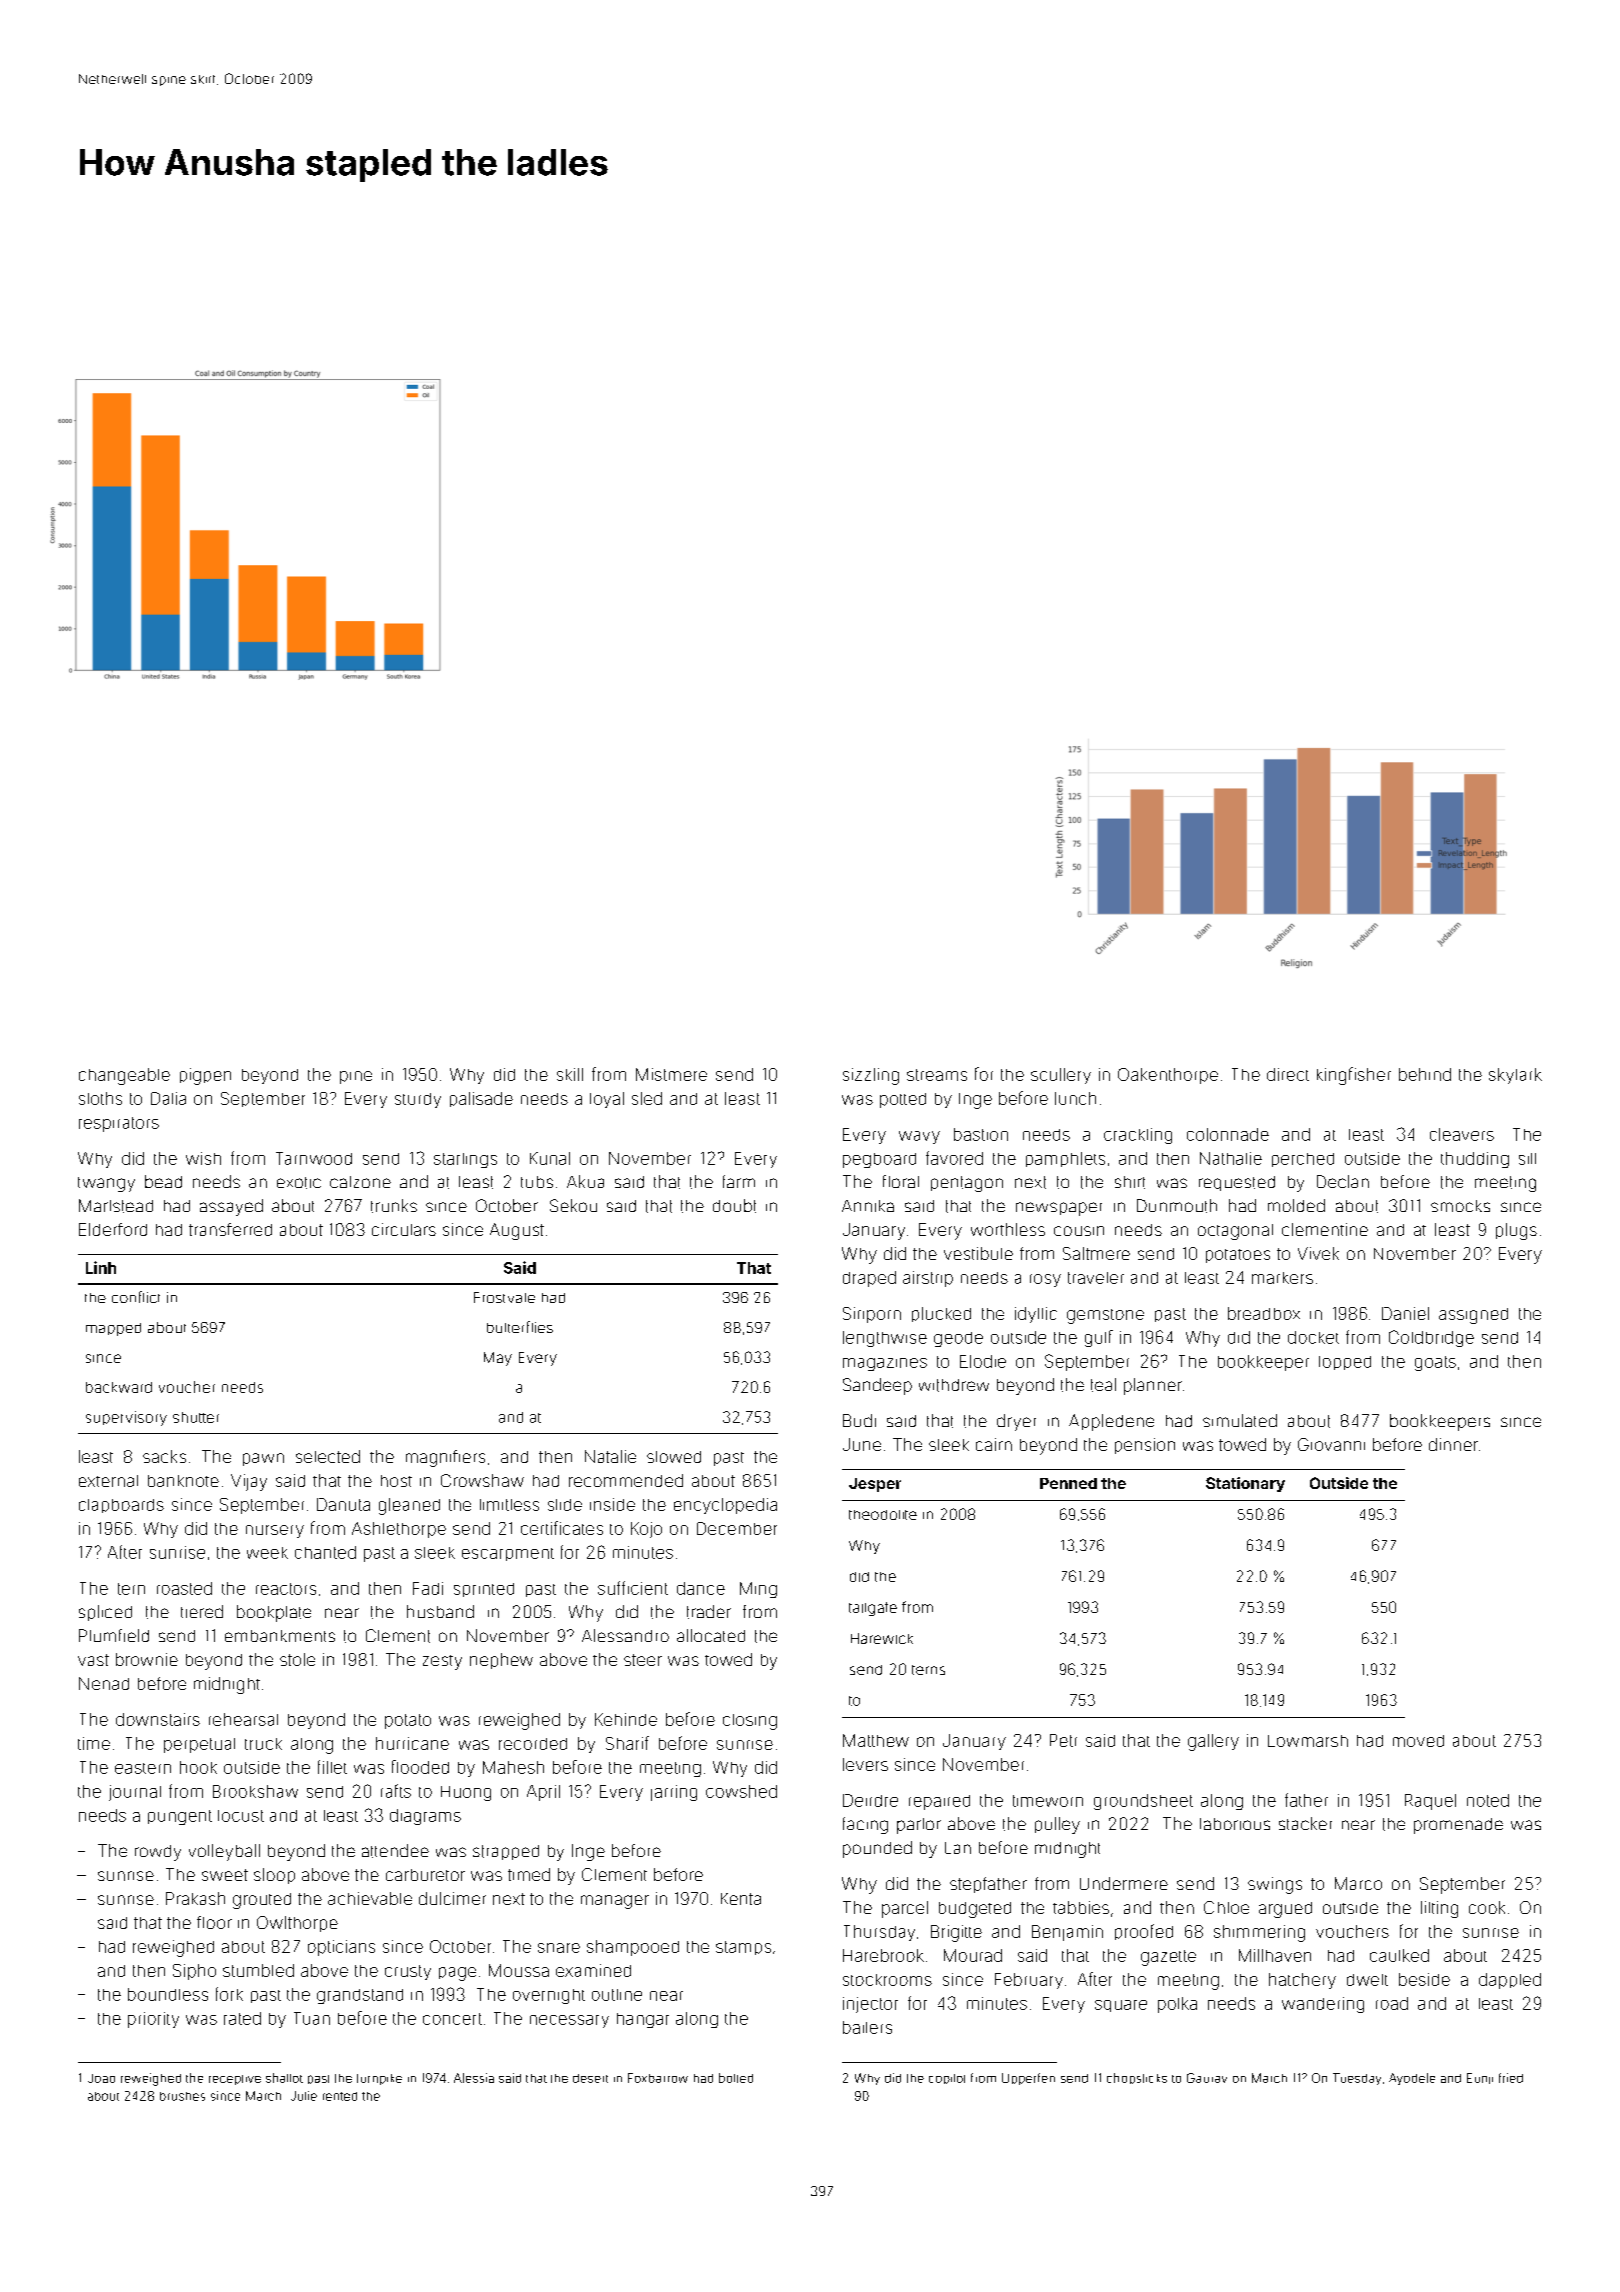  Describe the element at coordinates (865, 1764) in the document. I see `levers` at that location.
